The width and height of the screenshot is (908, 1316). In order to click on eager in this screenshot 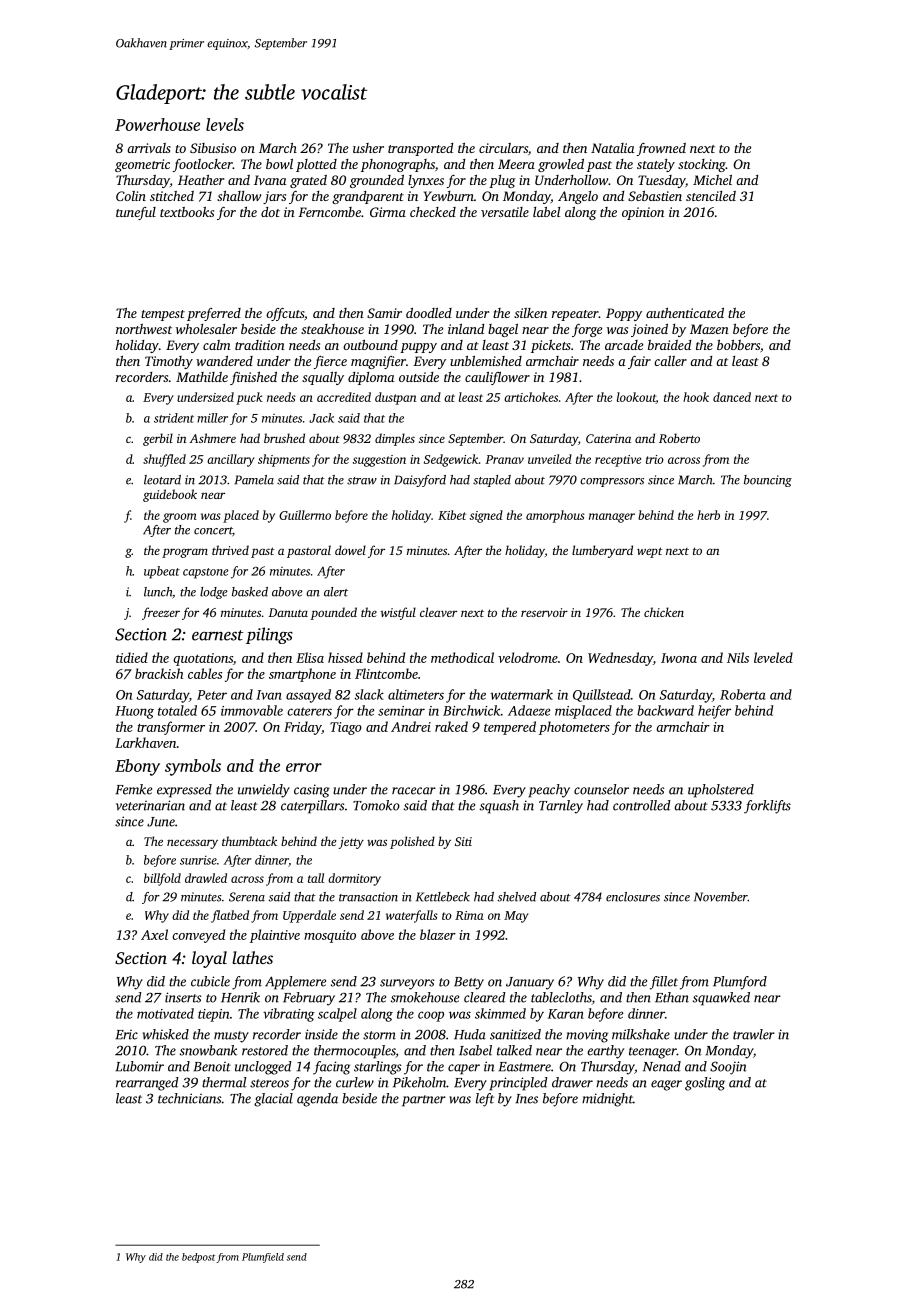, I will do `click(666, 1085)`.
